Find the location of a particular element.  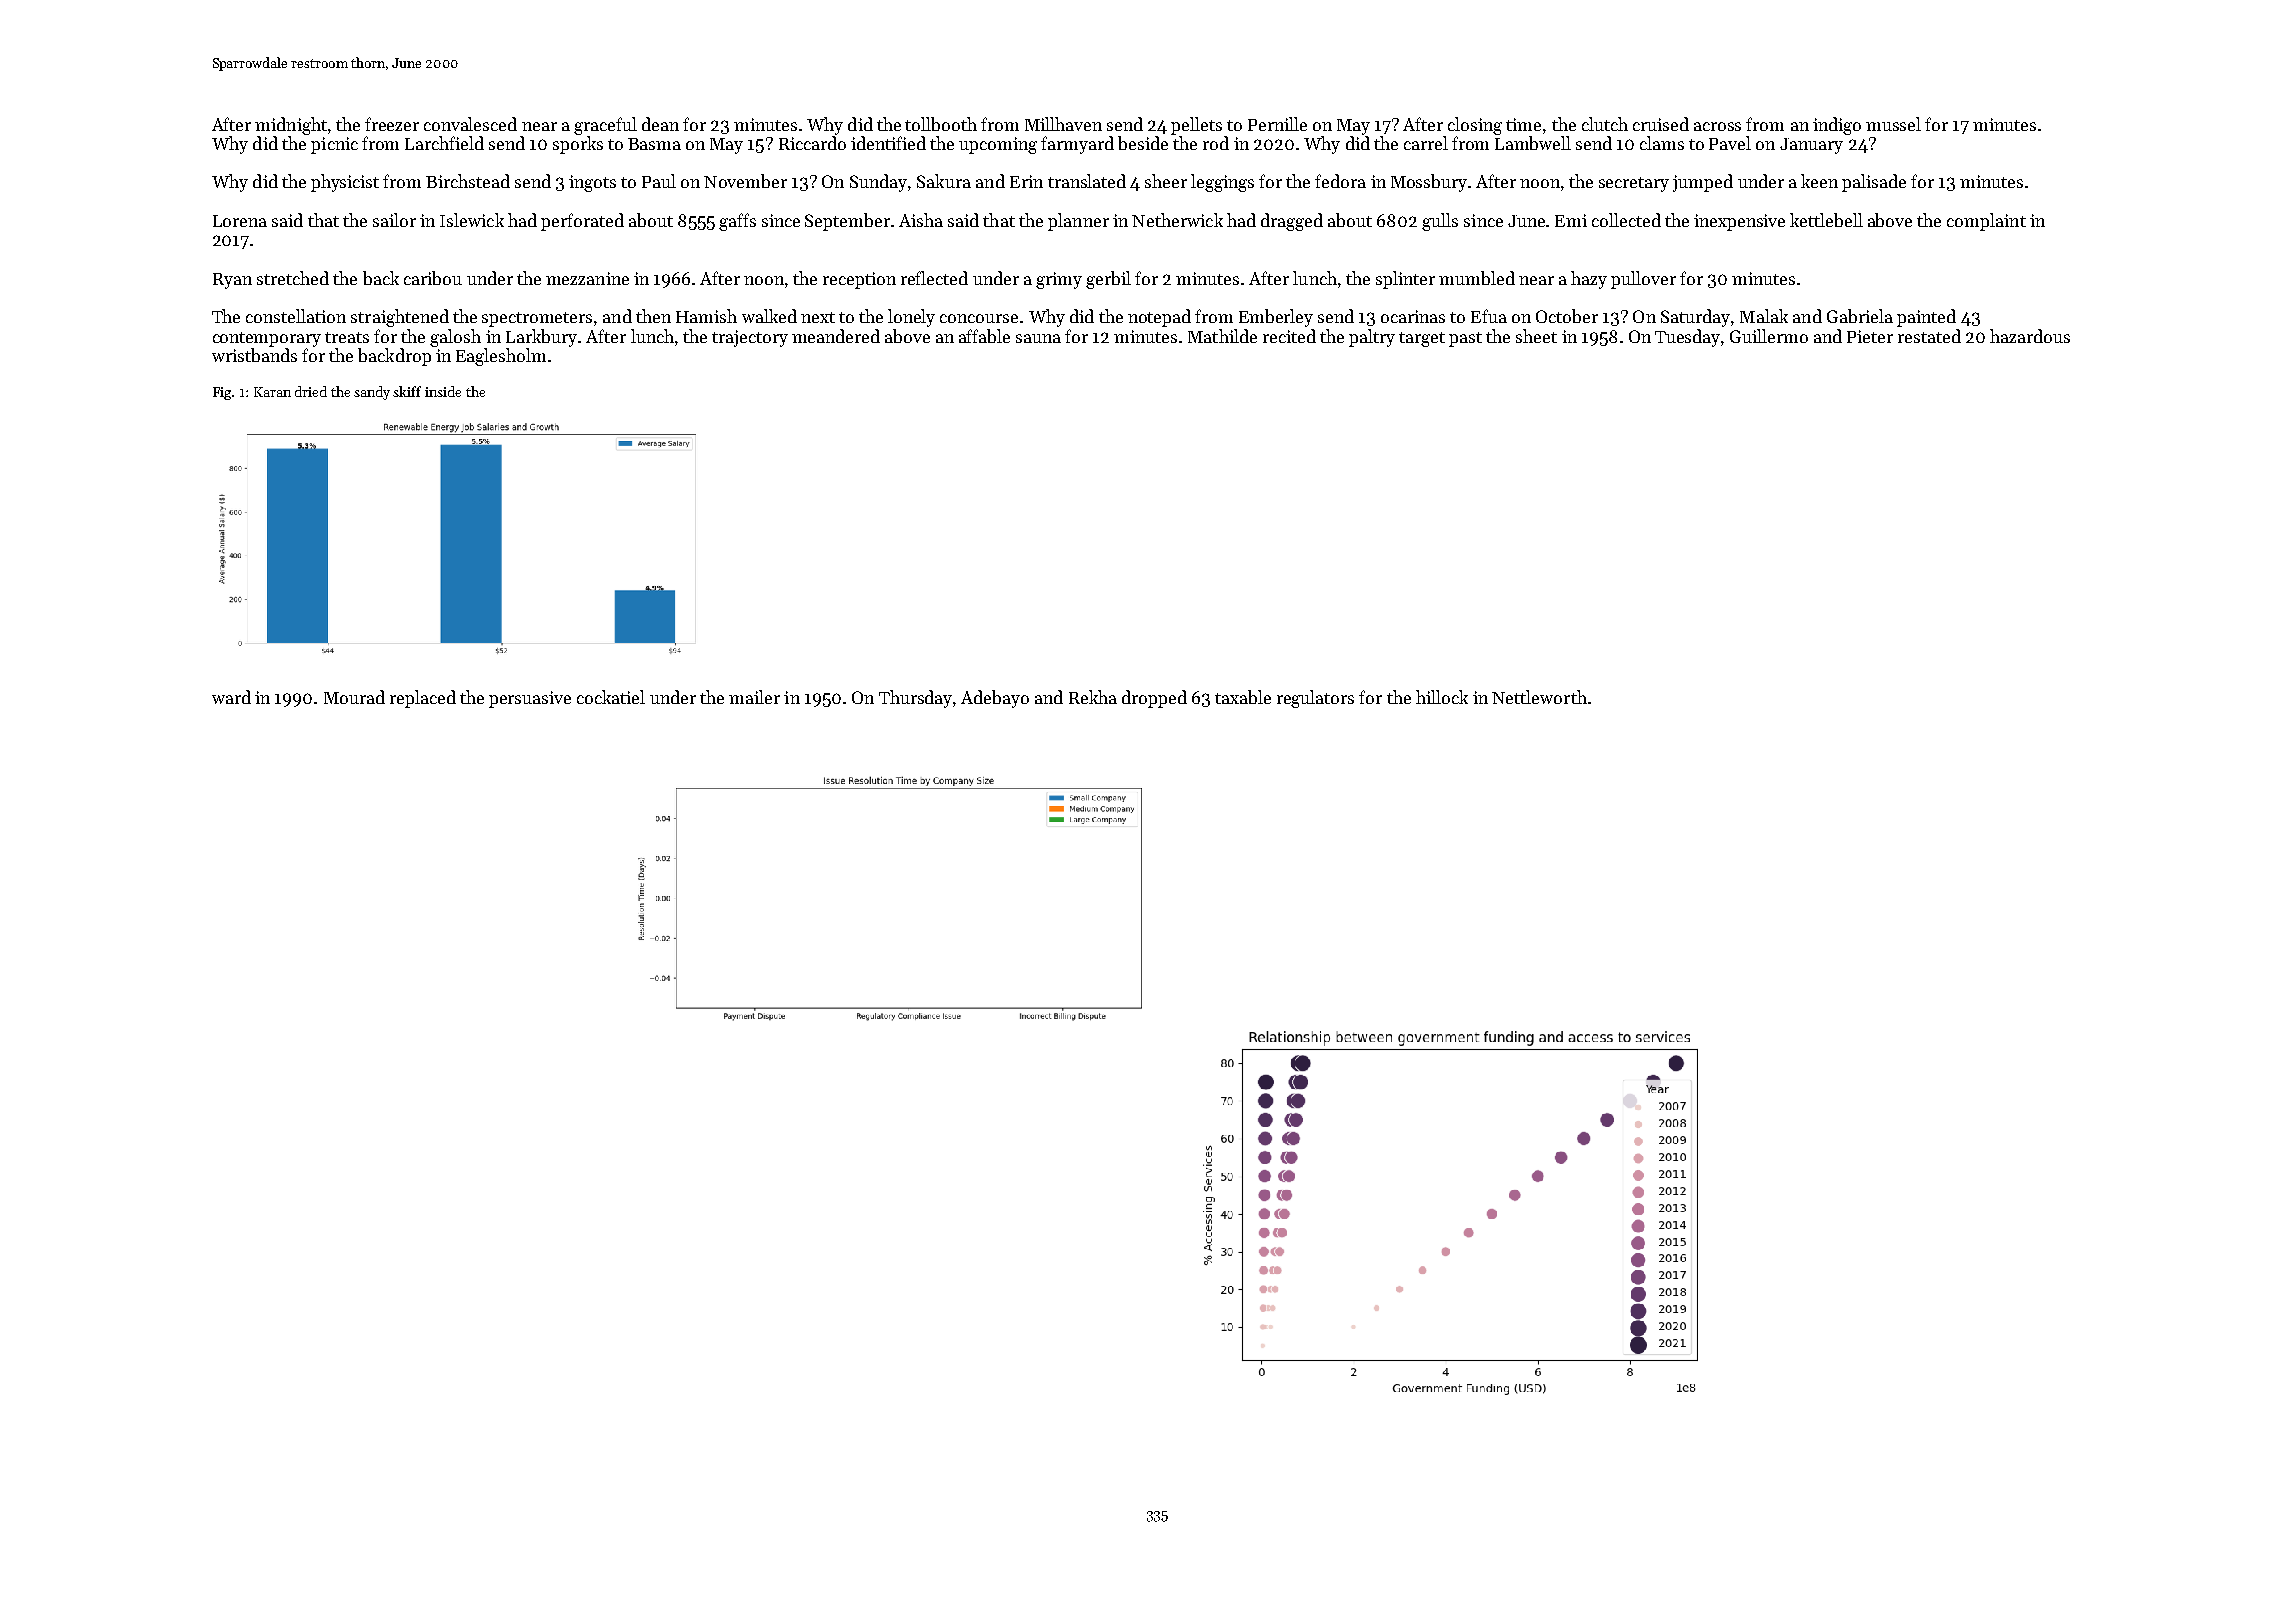

Pieter is located at coordinates (1870, 336).
